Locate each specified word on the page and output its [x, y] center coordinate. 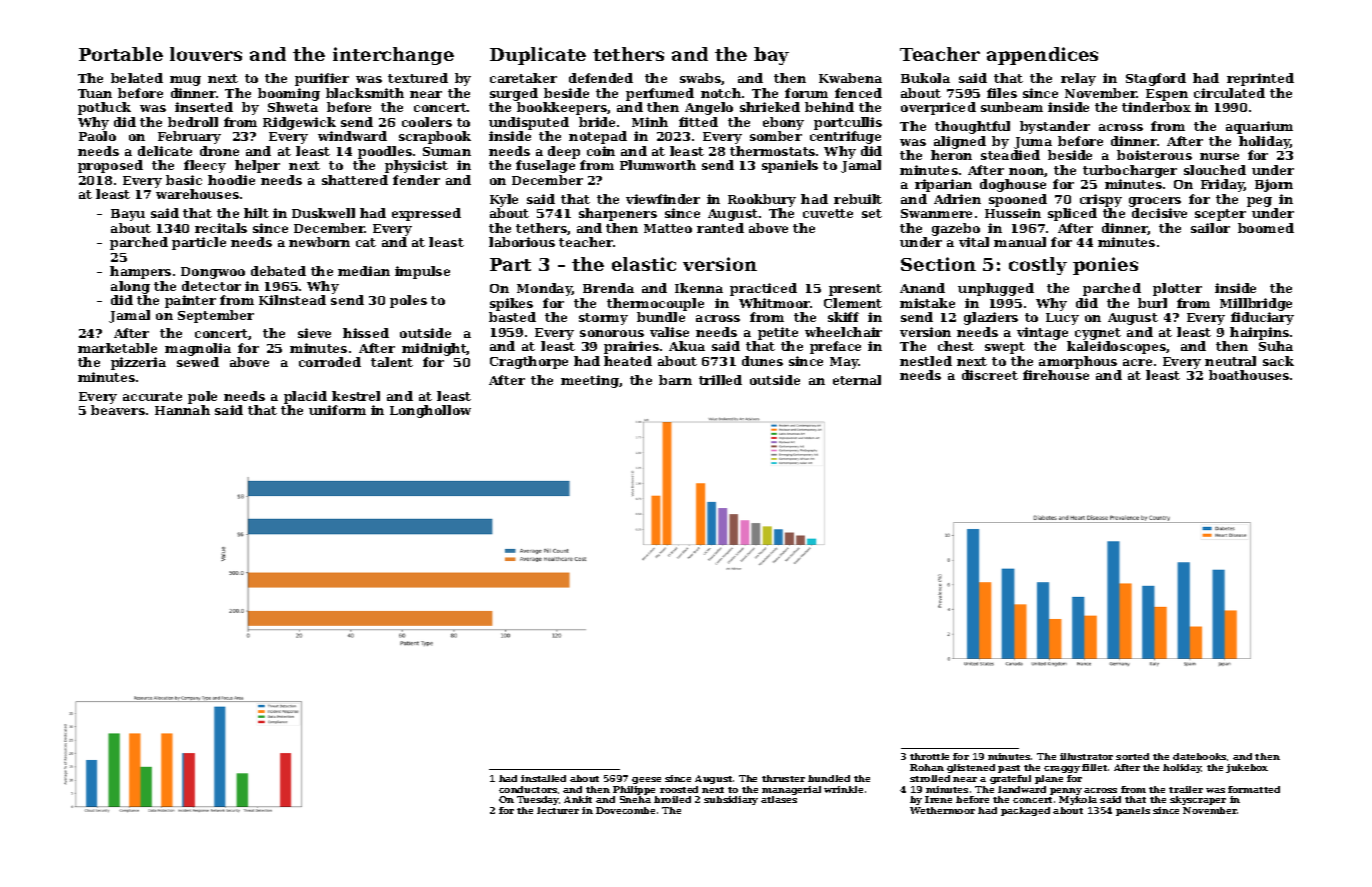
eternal [857, 380]
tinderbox [1156, 107]
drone [219, 151]
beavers [118, 410]
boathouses [1249, 375]
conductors [528, 789]
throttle [929, 756]
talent [392, 362]
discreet [990, 375]
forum [806, 93]
